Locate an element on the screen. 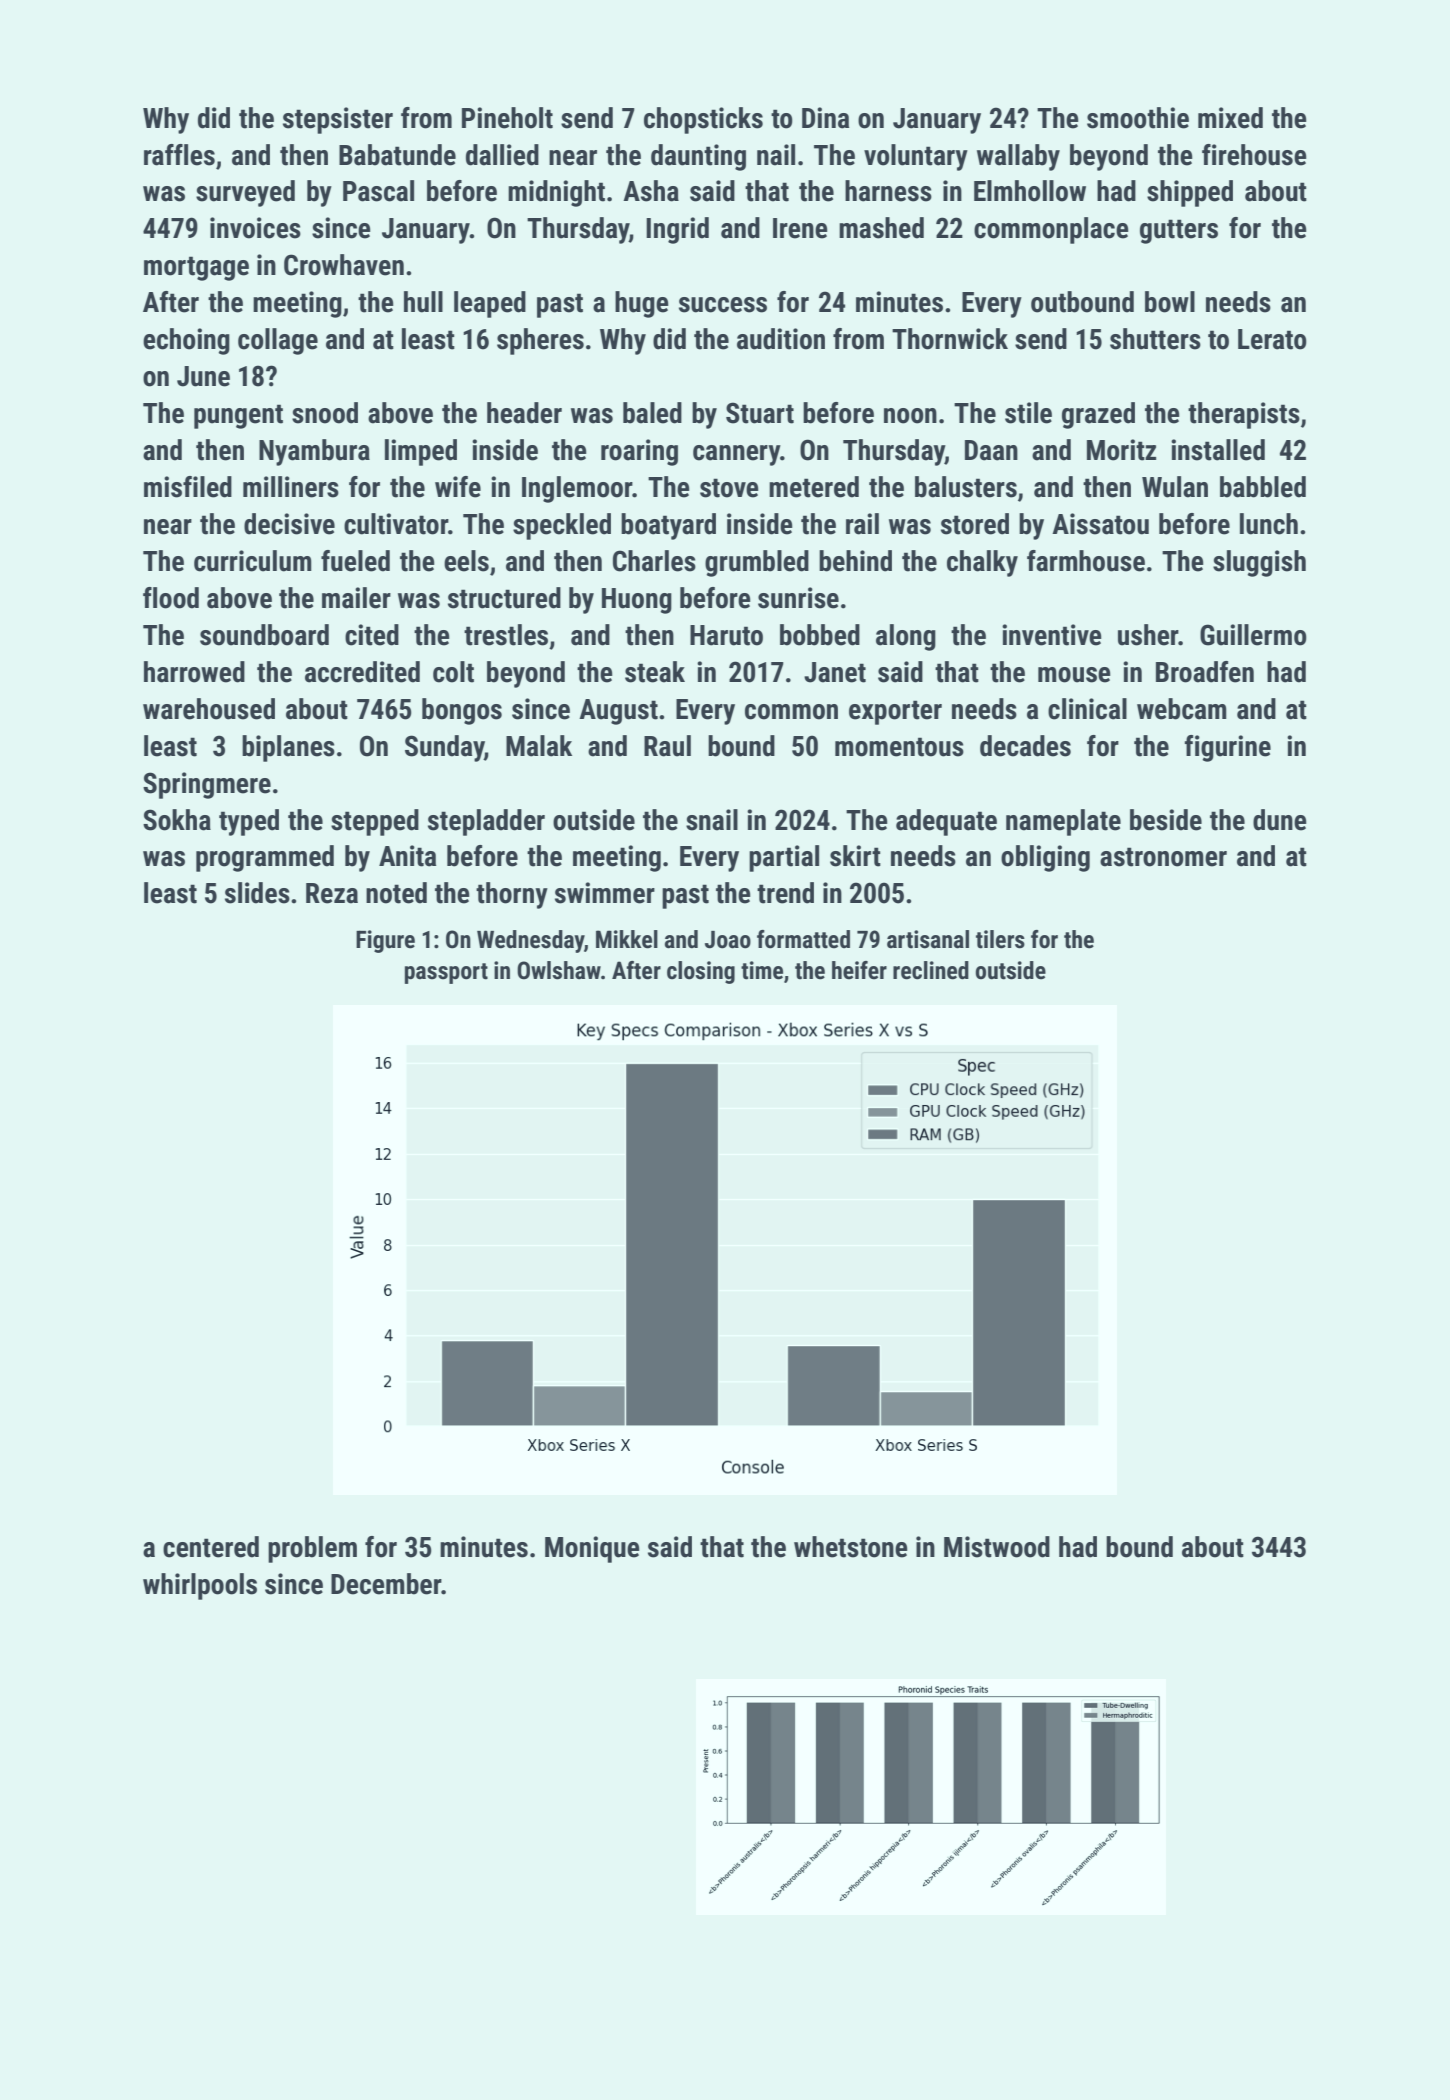  stepsister is located at coordinates (338, 120).
